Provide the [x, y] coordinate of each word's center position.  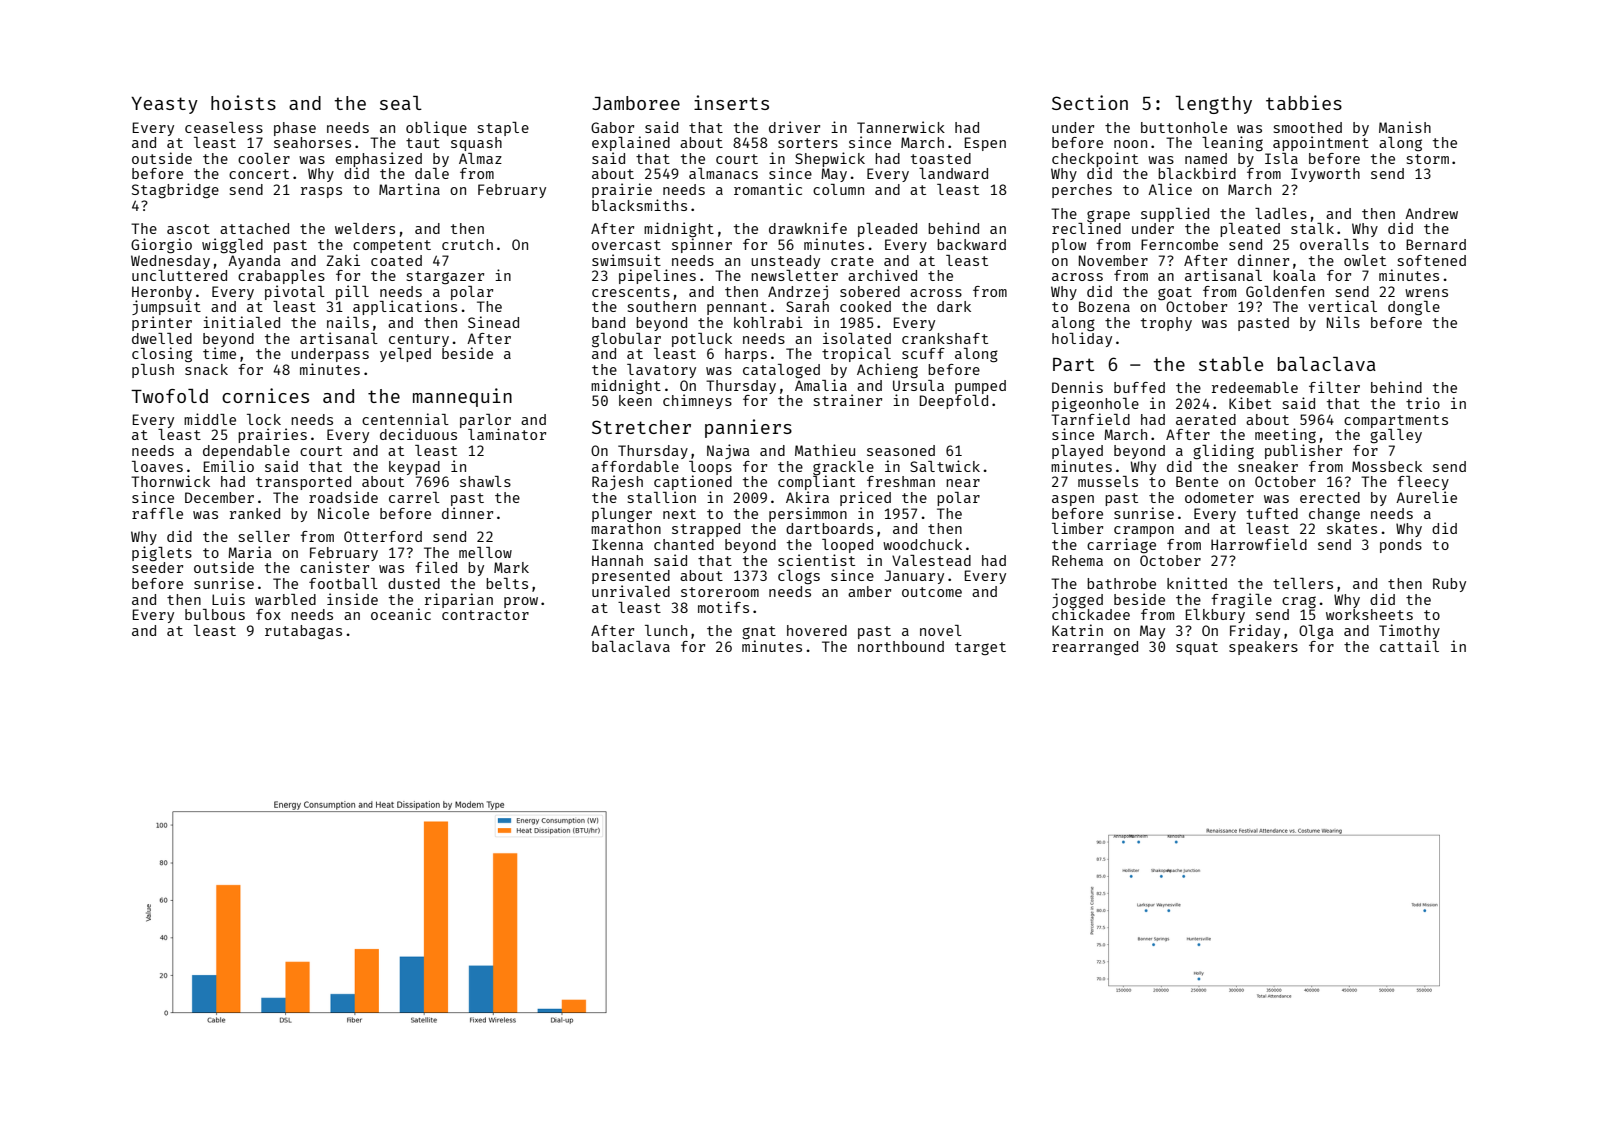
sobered [870, 291]
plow [1069, 246]
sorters [808, 143]
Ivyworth [1325, 175]
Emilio [229, 466]
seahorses [312, 142]
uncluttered [179, 275]
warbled [285, 599]
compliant [816, 482]
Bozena [1104, 306]
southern [662, 306]
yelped [405, 355]
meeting [1285, 435]
